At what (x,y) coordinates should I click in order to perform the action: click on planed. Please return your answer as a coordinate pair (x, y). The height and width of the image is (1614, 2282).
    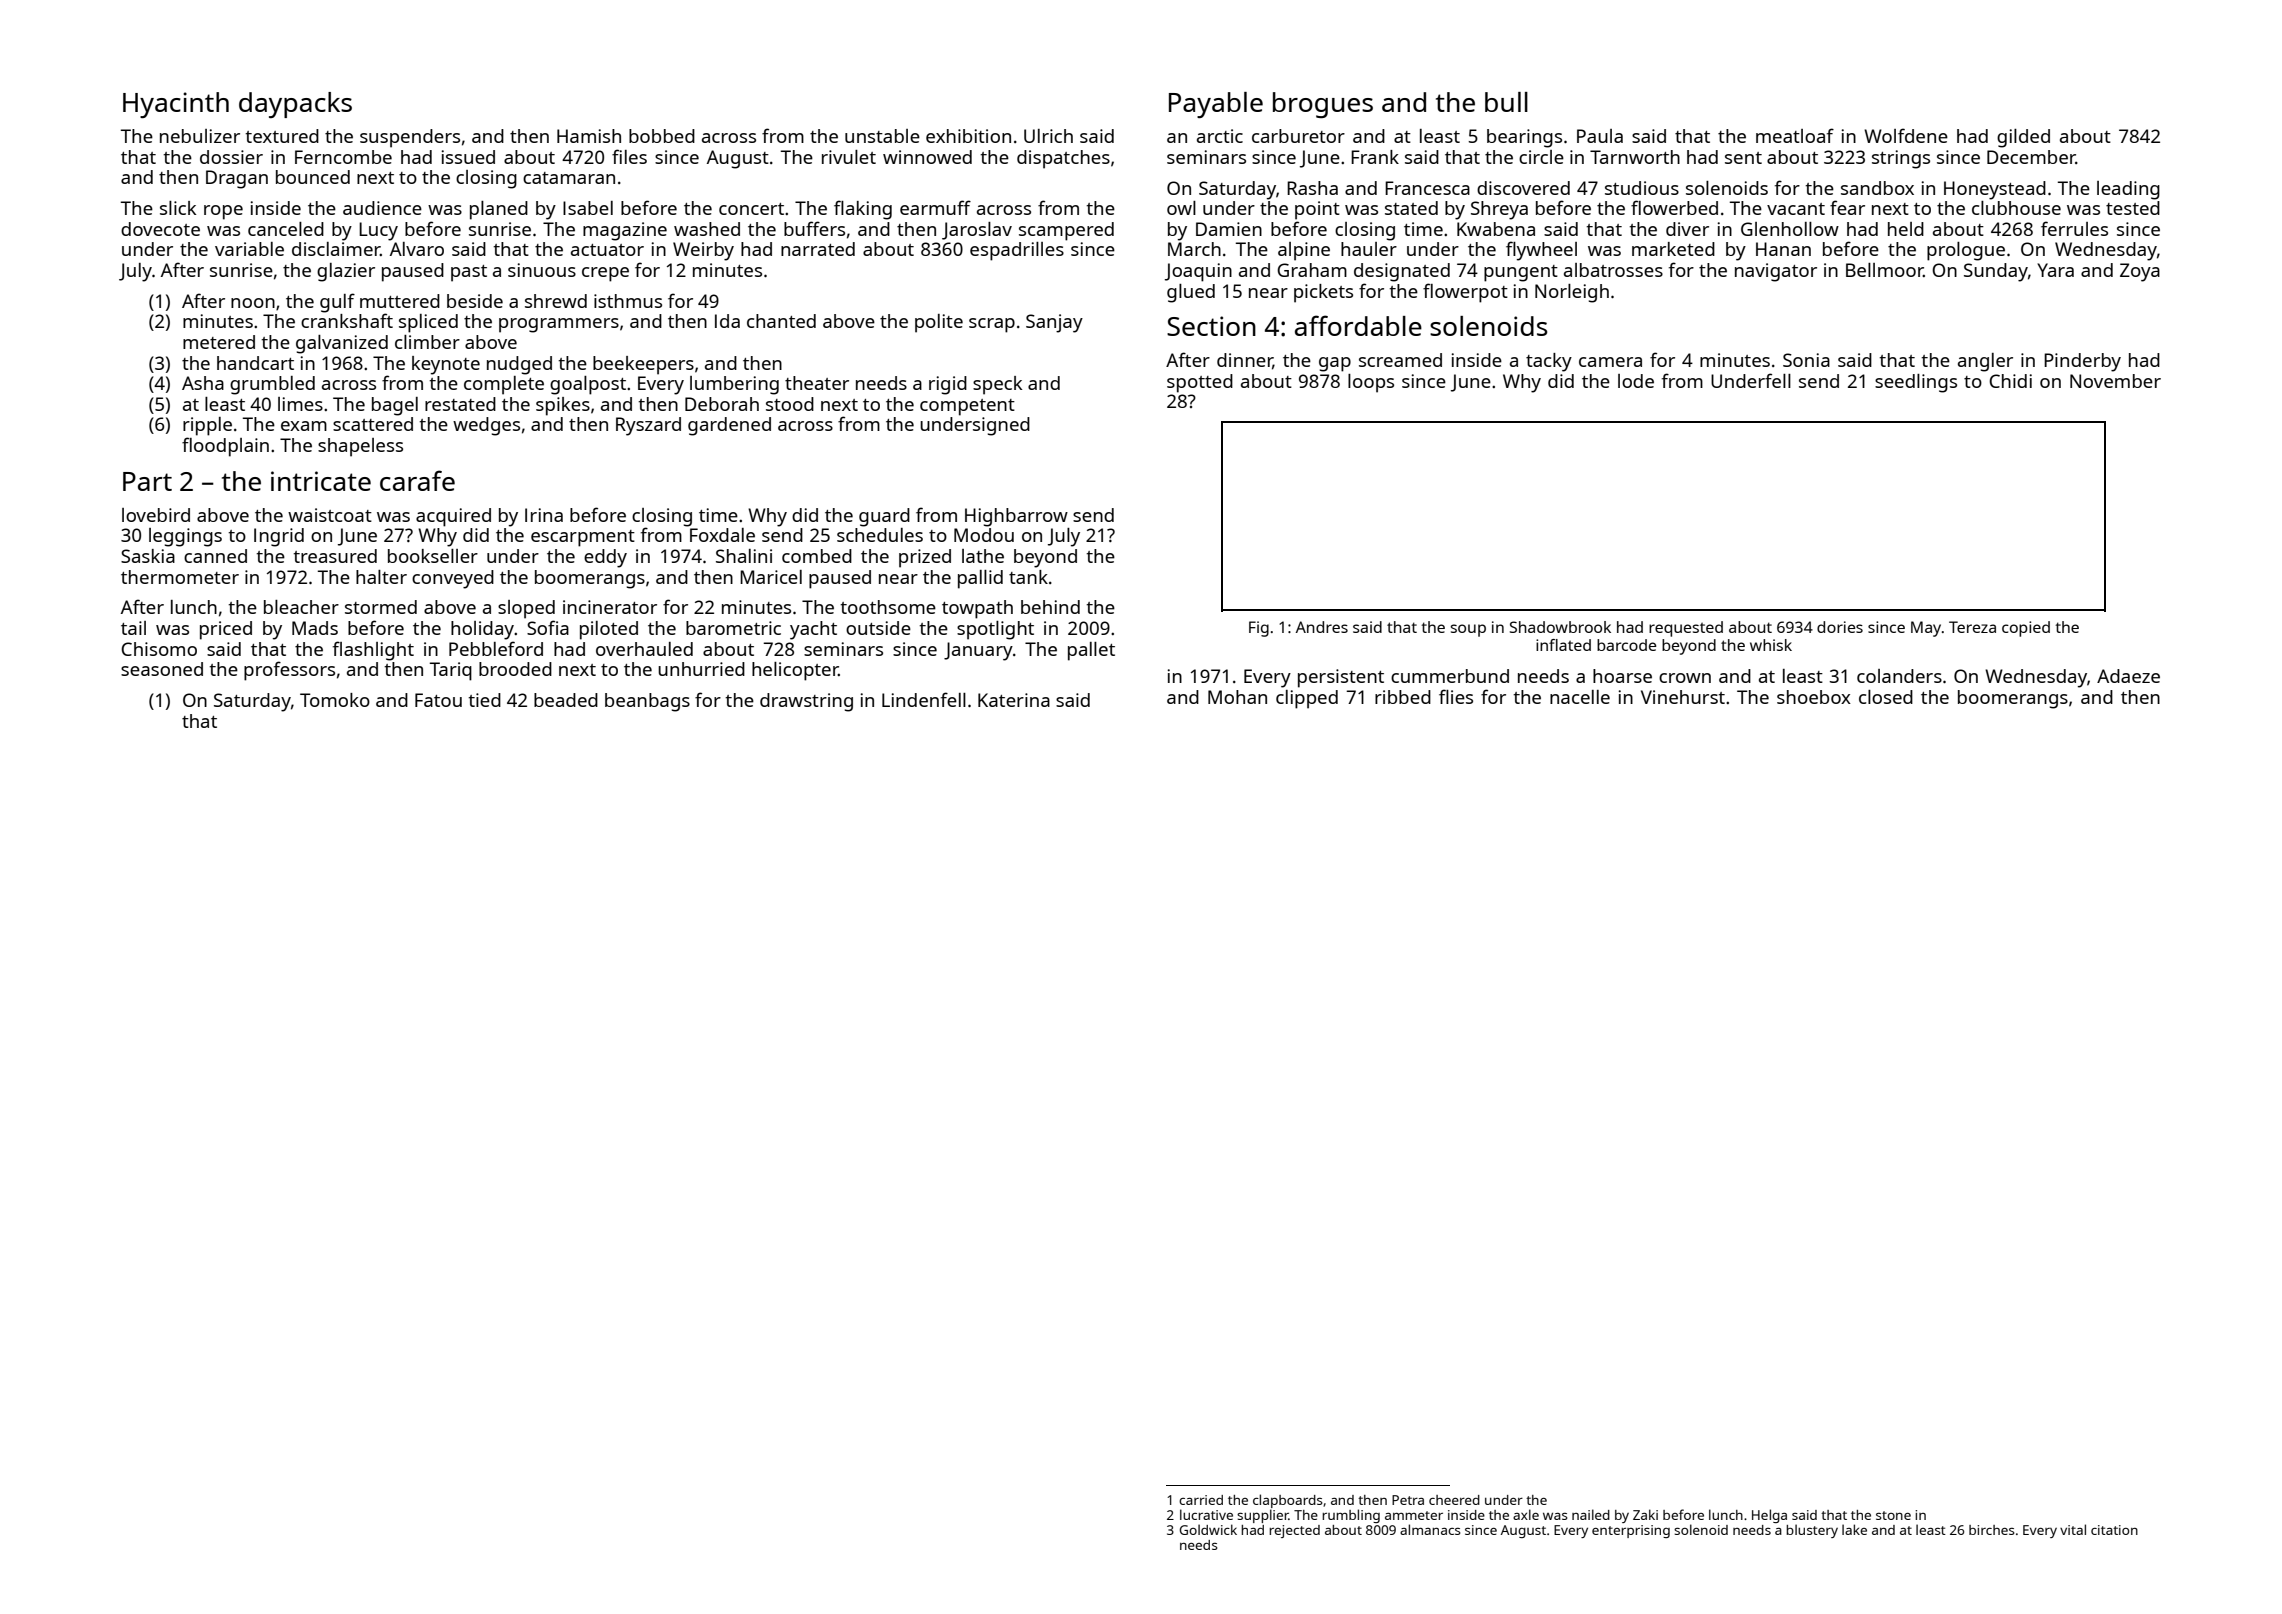
    Looking at the image, I should click on (499, 210).
